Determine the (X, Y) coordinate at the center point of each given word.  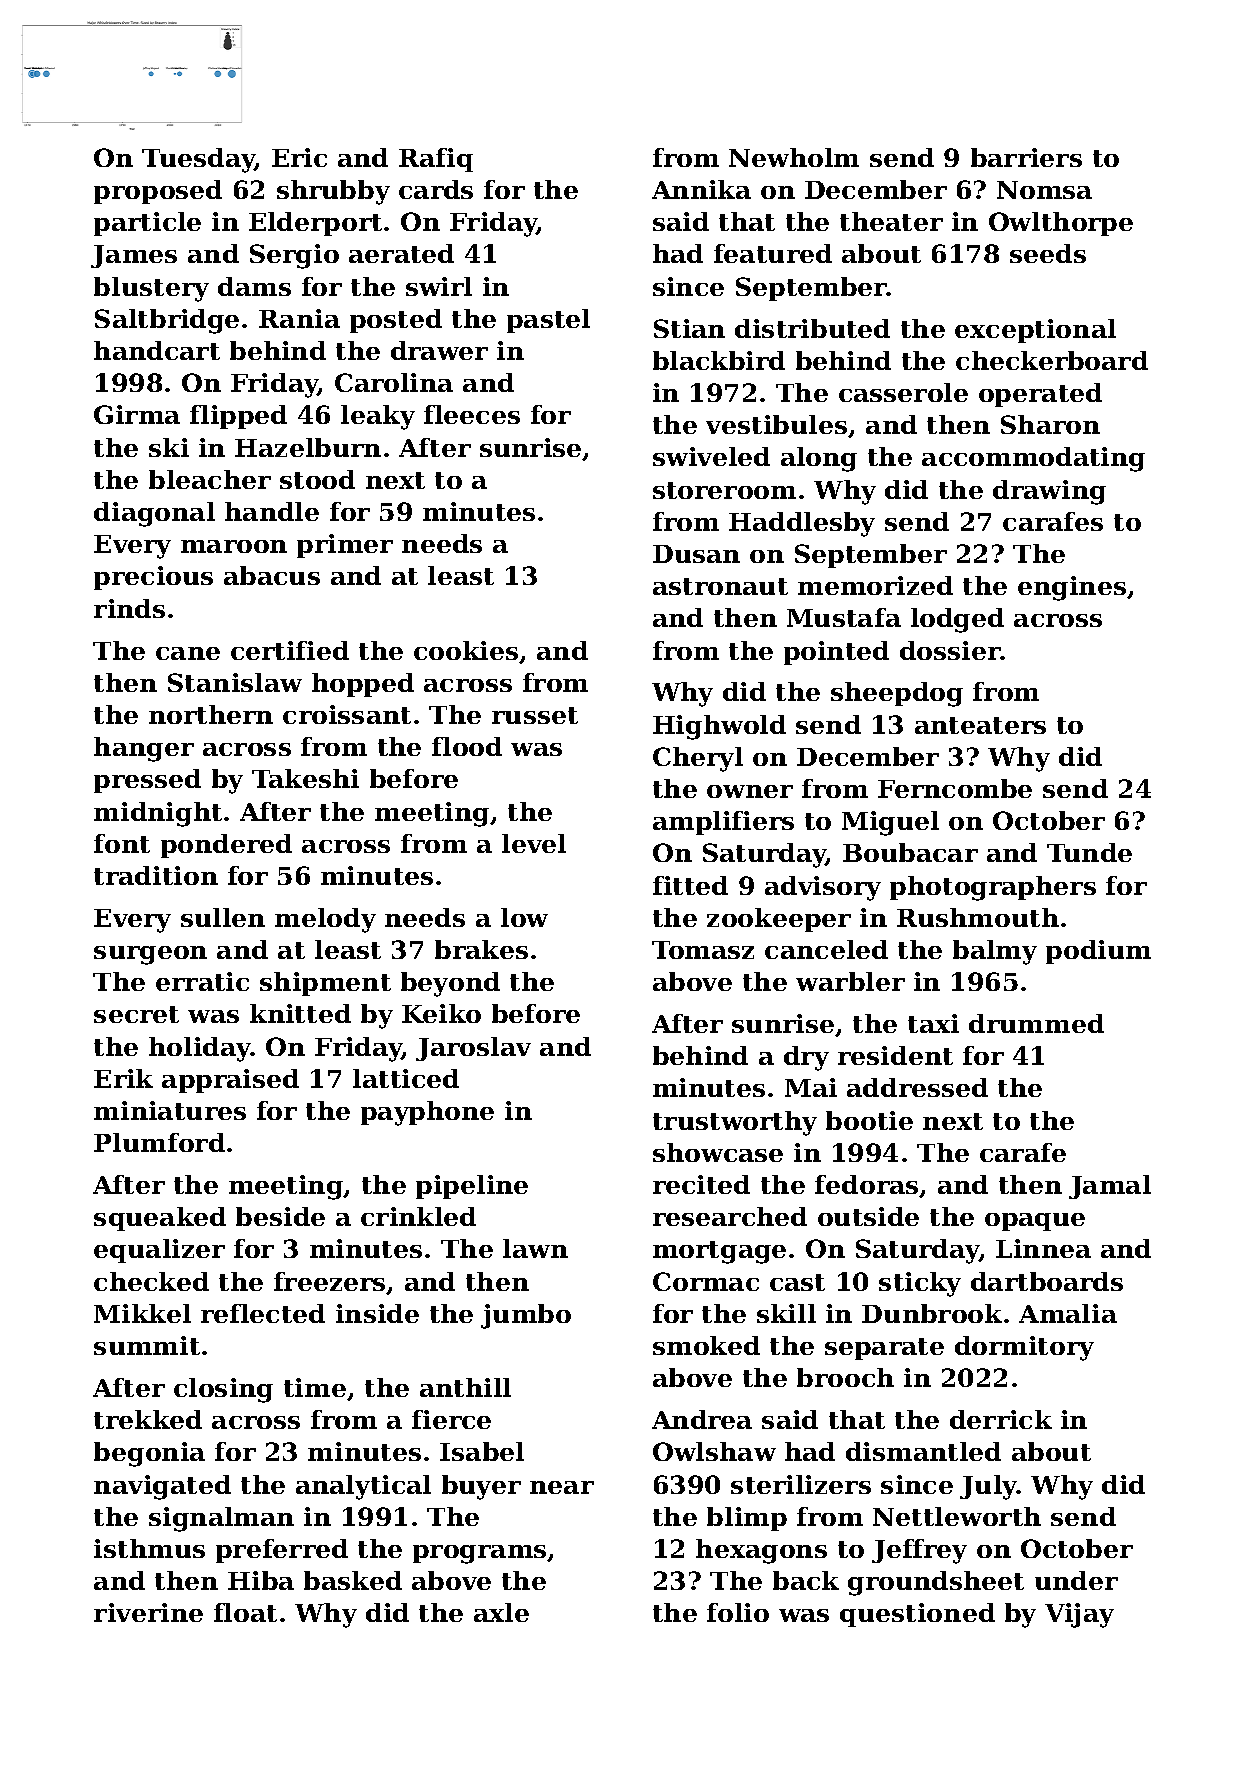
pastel (548, 321)
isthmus (149, 1548)
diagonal (154, 514)
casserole (903, 392)
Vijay (1079, 1615)
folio (738, 1612)
